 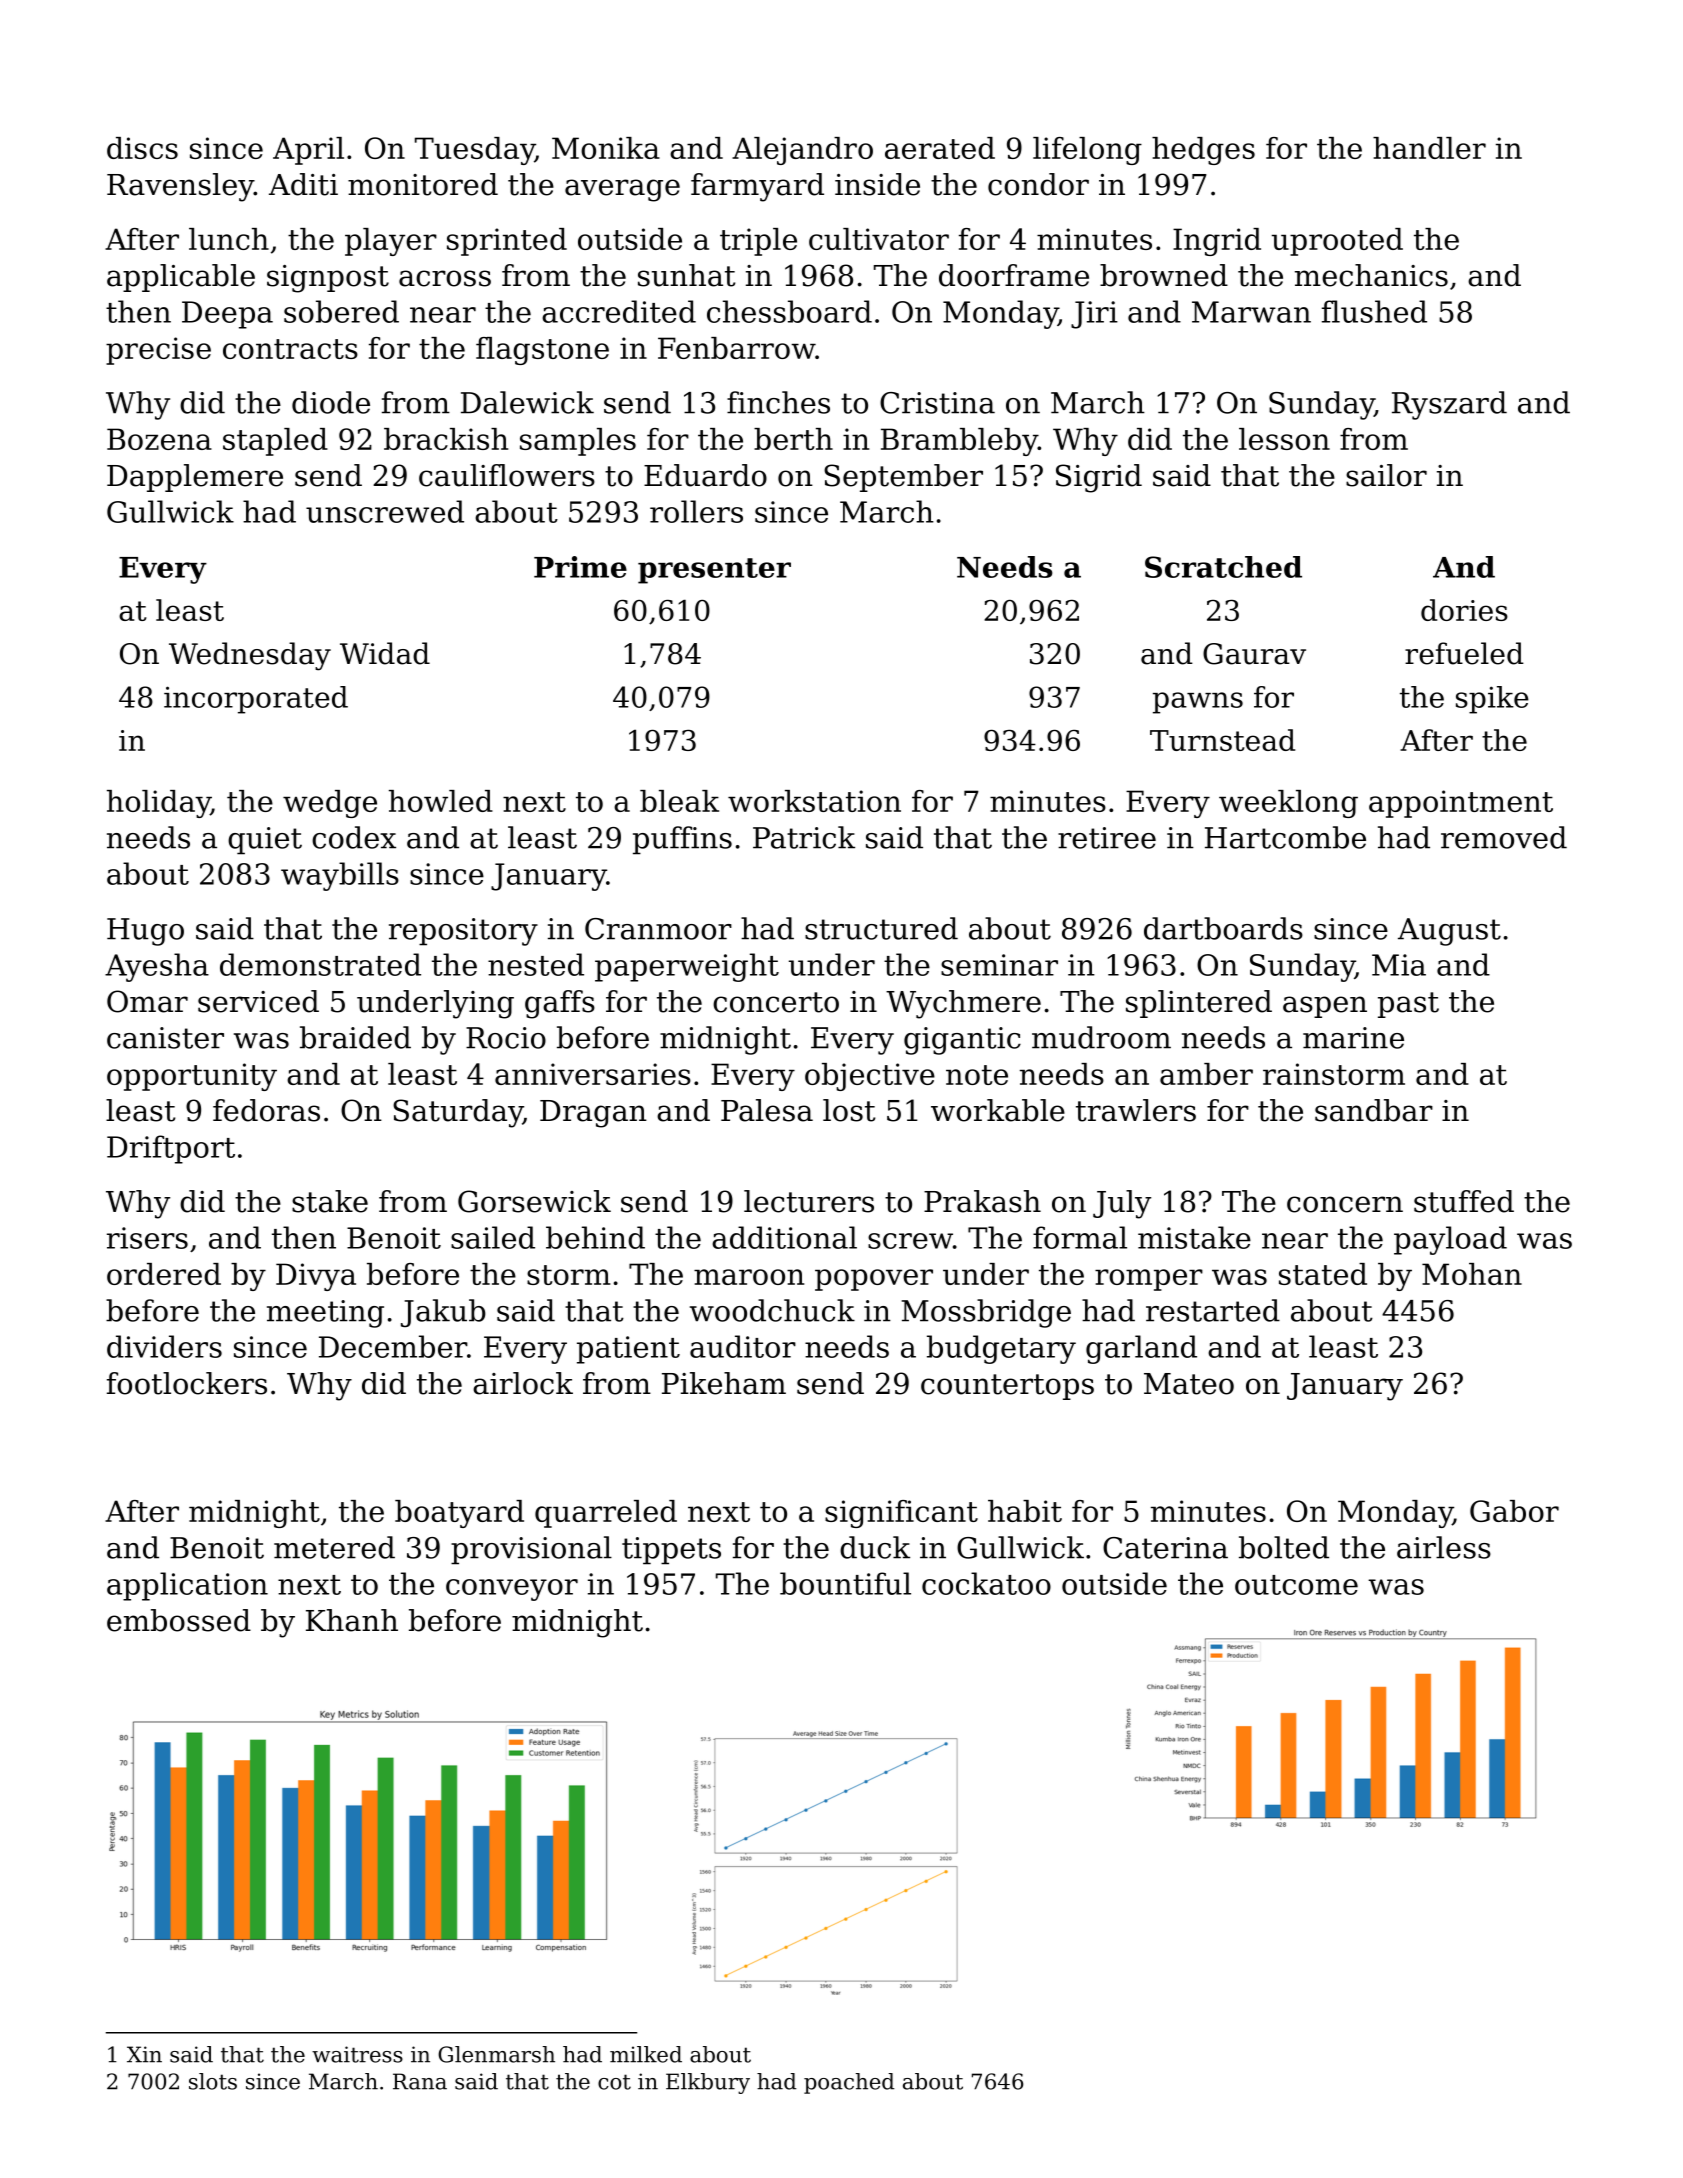 I want to click on Mossbridge, so click(x=986, y=1313).
